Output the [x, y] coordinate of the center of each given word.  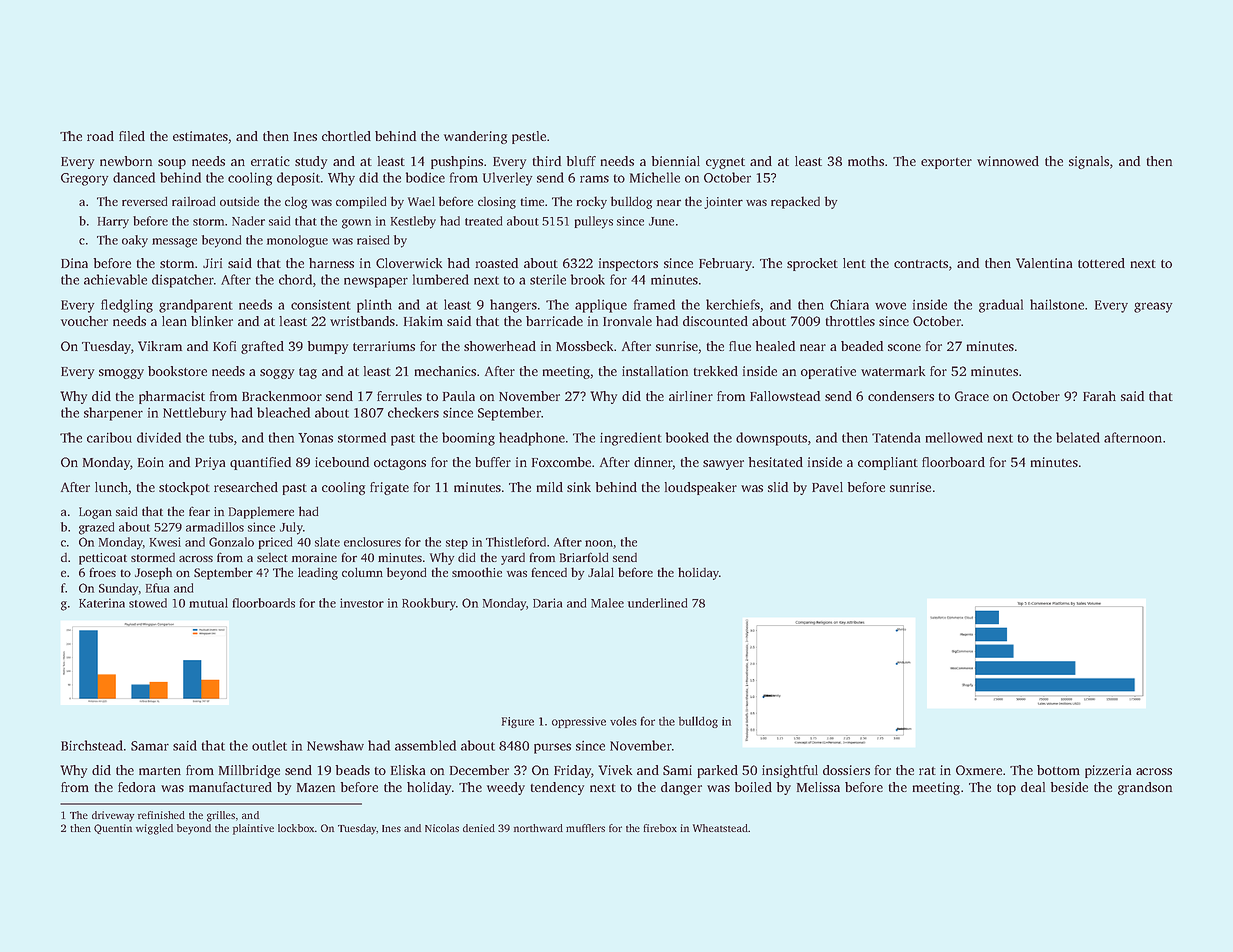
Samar [150, 746]
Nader [248, 221]
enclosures [372, 542]
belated [1078, 437]
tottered [1101, 263]
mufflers [585, 828]
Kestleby [413, 222]
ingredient [631, 439]
